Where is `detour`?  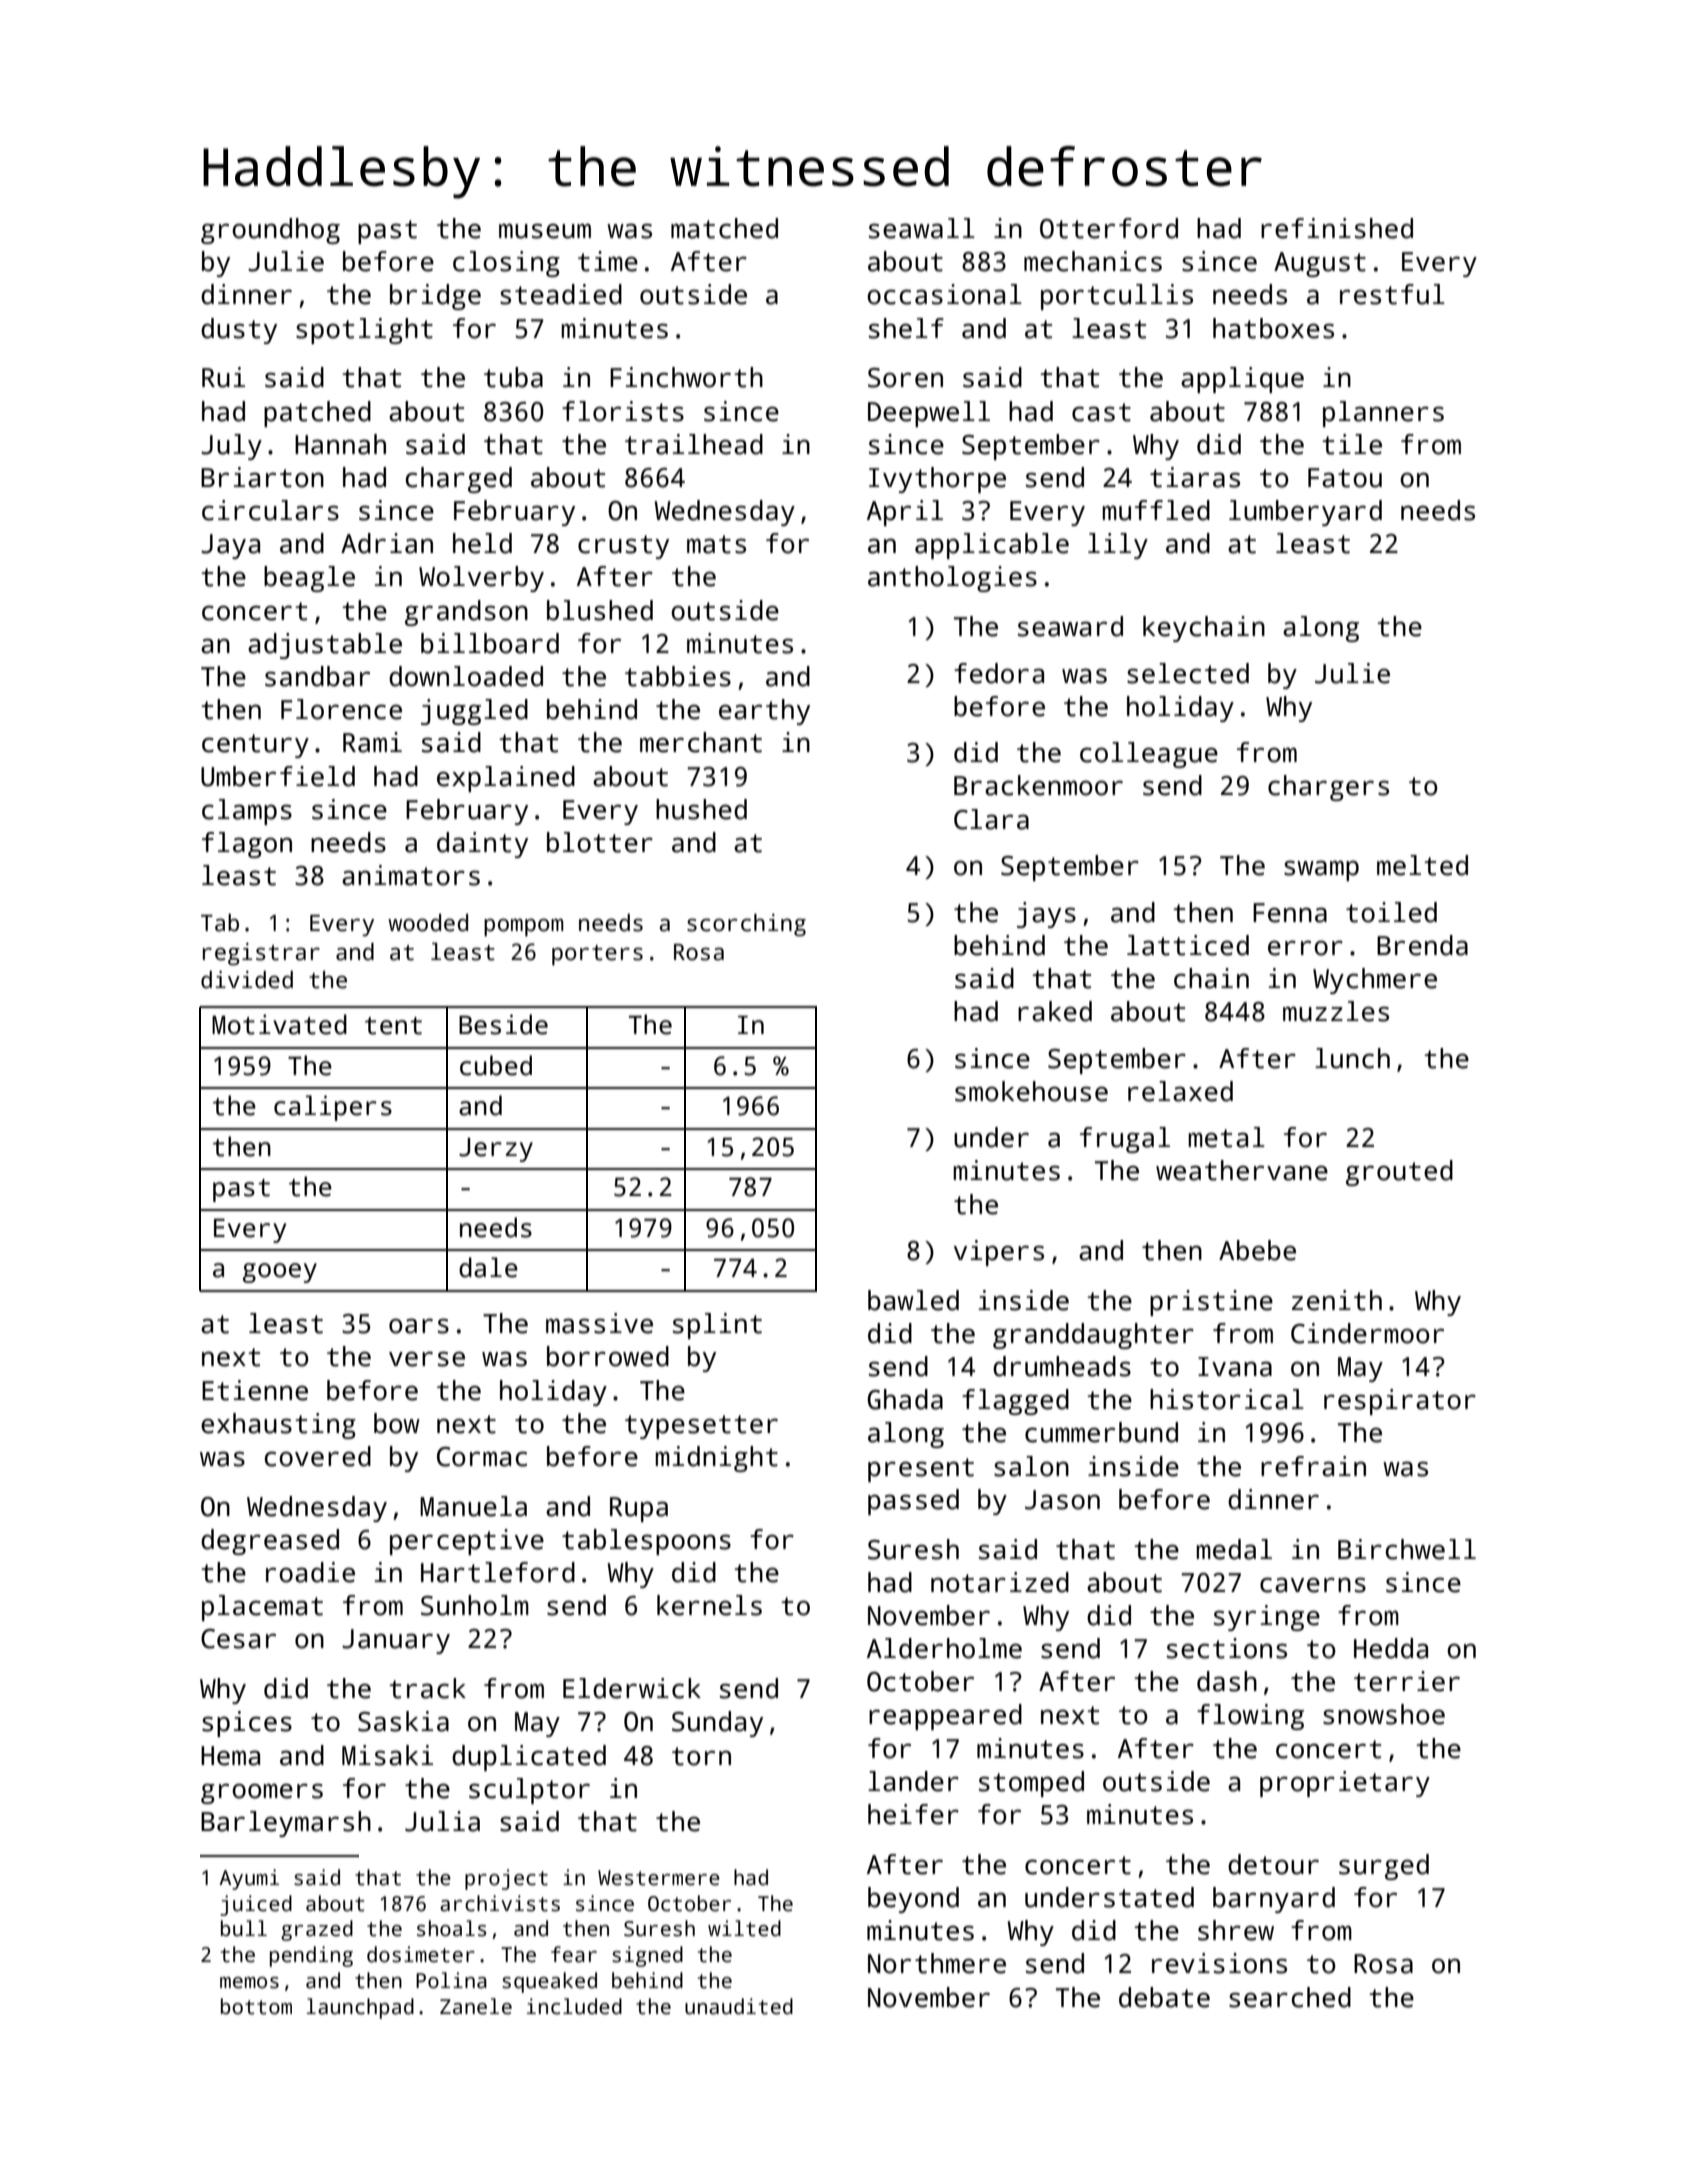 detour is located at coordinates (1273, 1864).
